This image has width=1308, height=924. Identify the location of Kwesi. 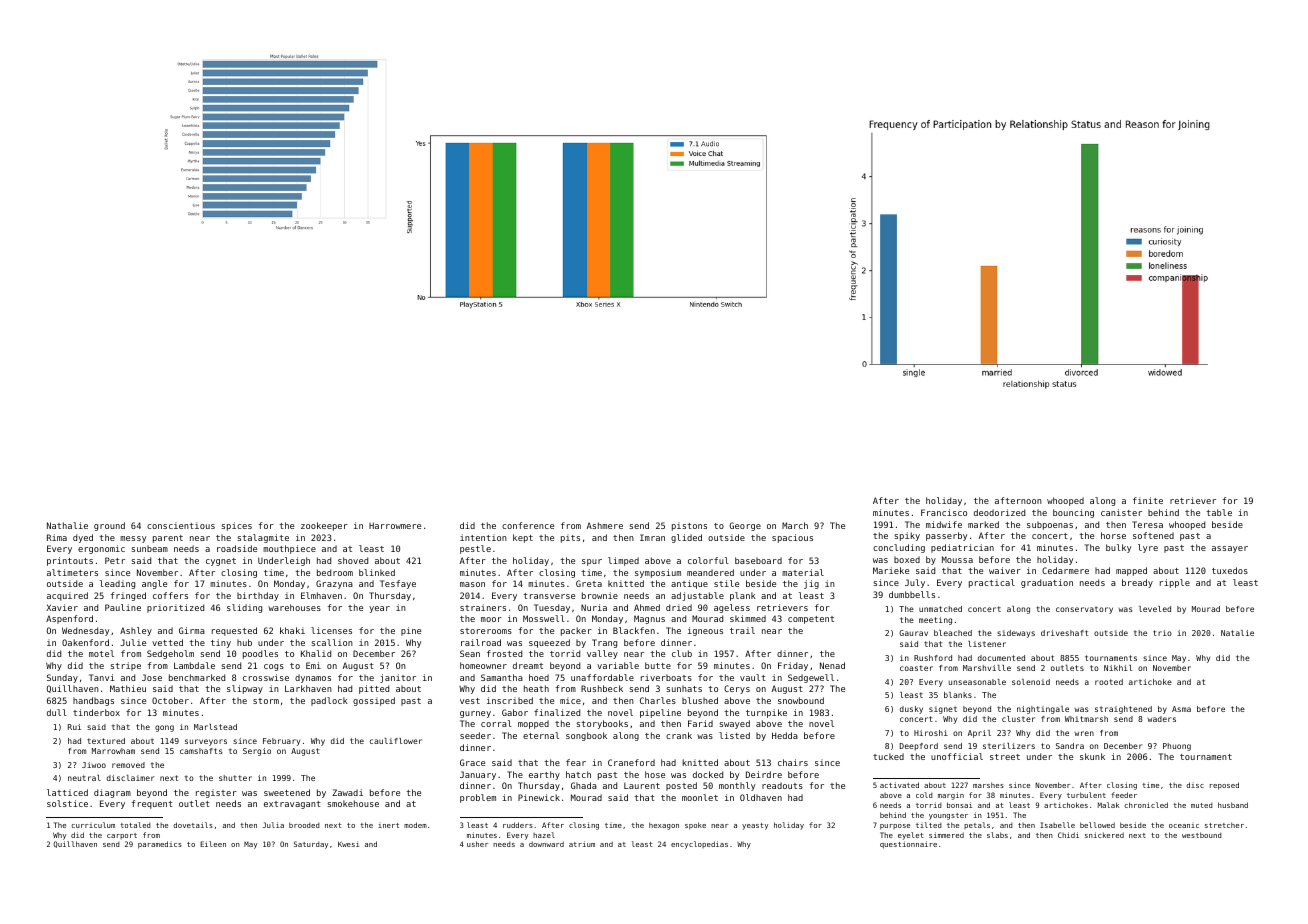
(348, 844).
